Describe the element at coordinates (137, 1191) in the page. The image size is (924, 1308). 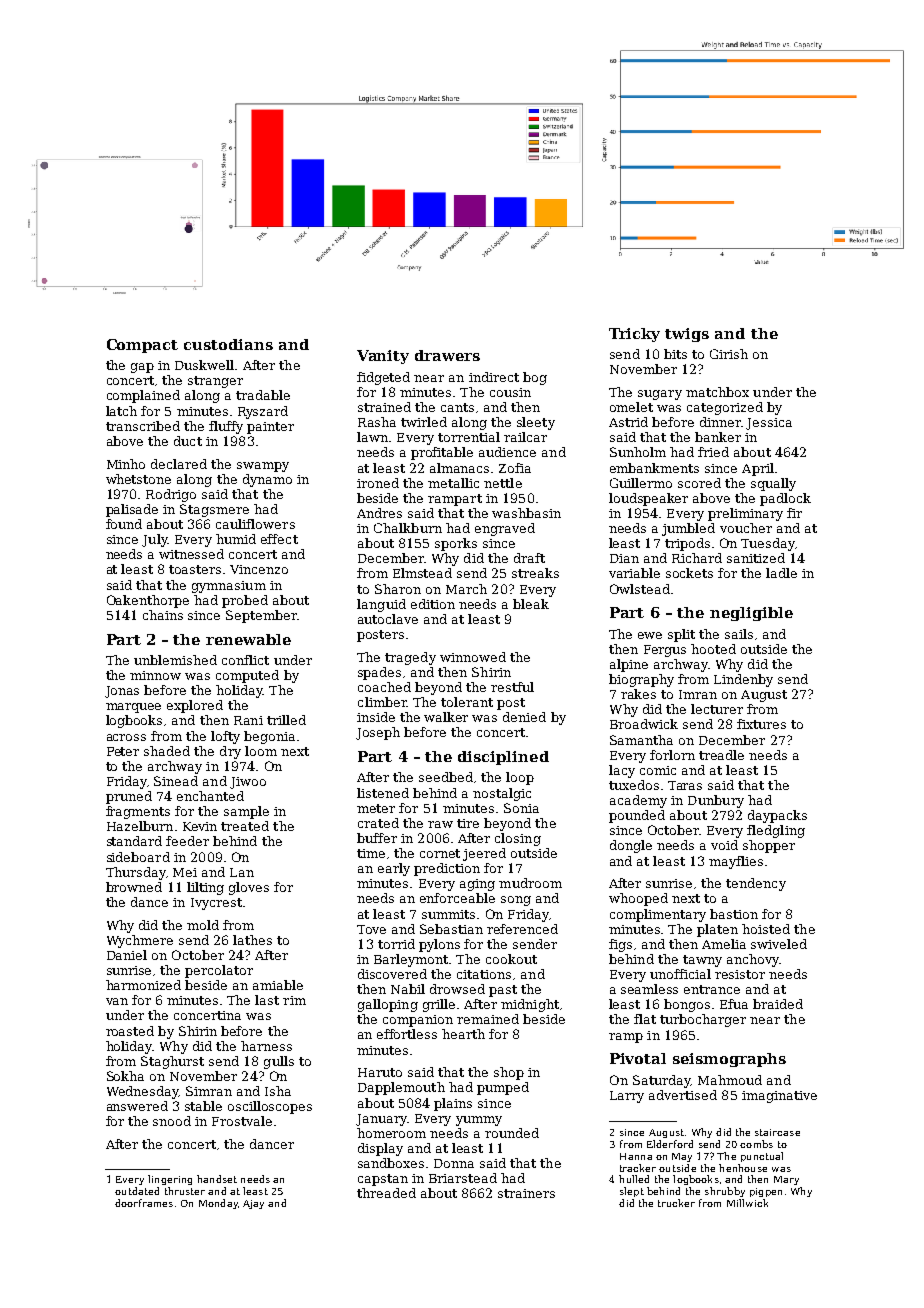
I see `outdated` at that location.
